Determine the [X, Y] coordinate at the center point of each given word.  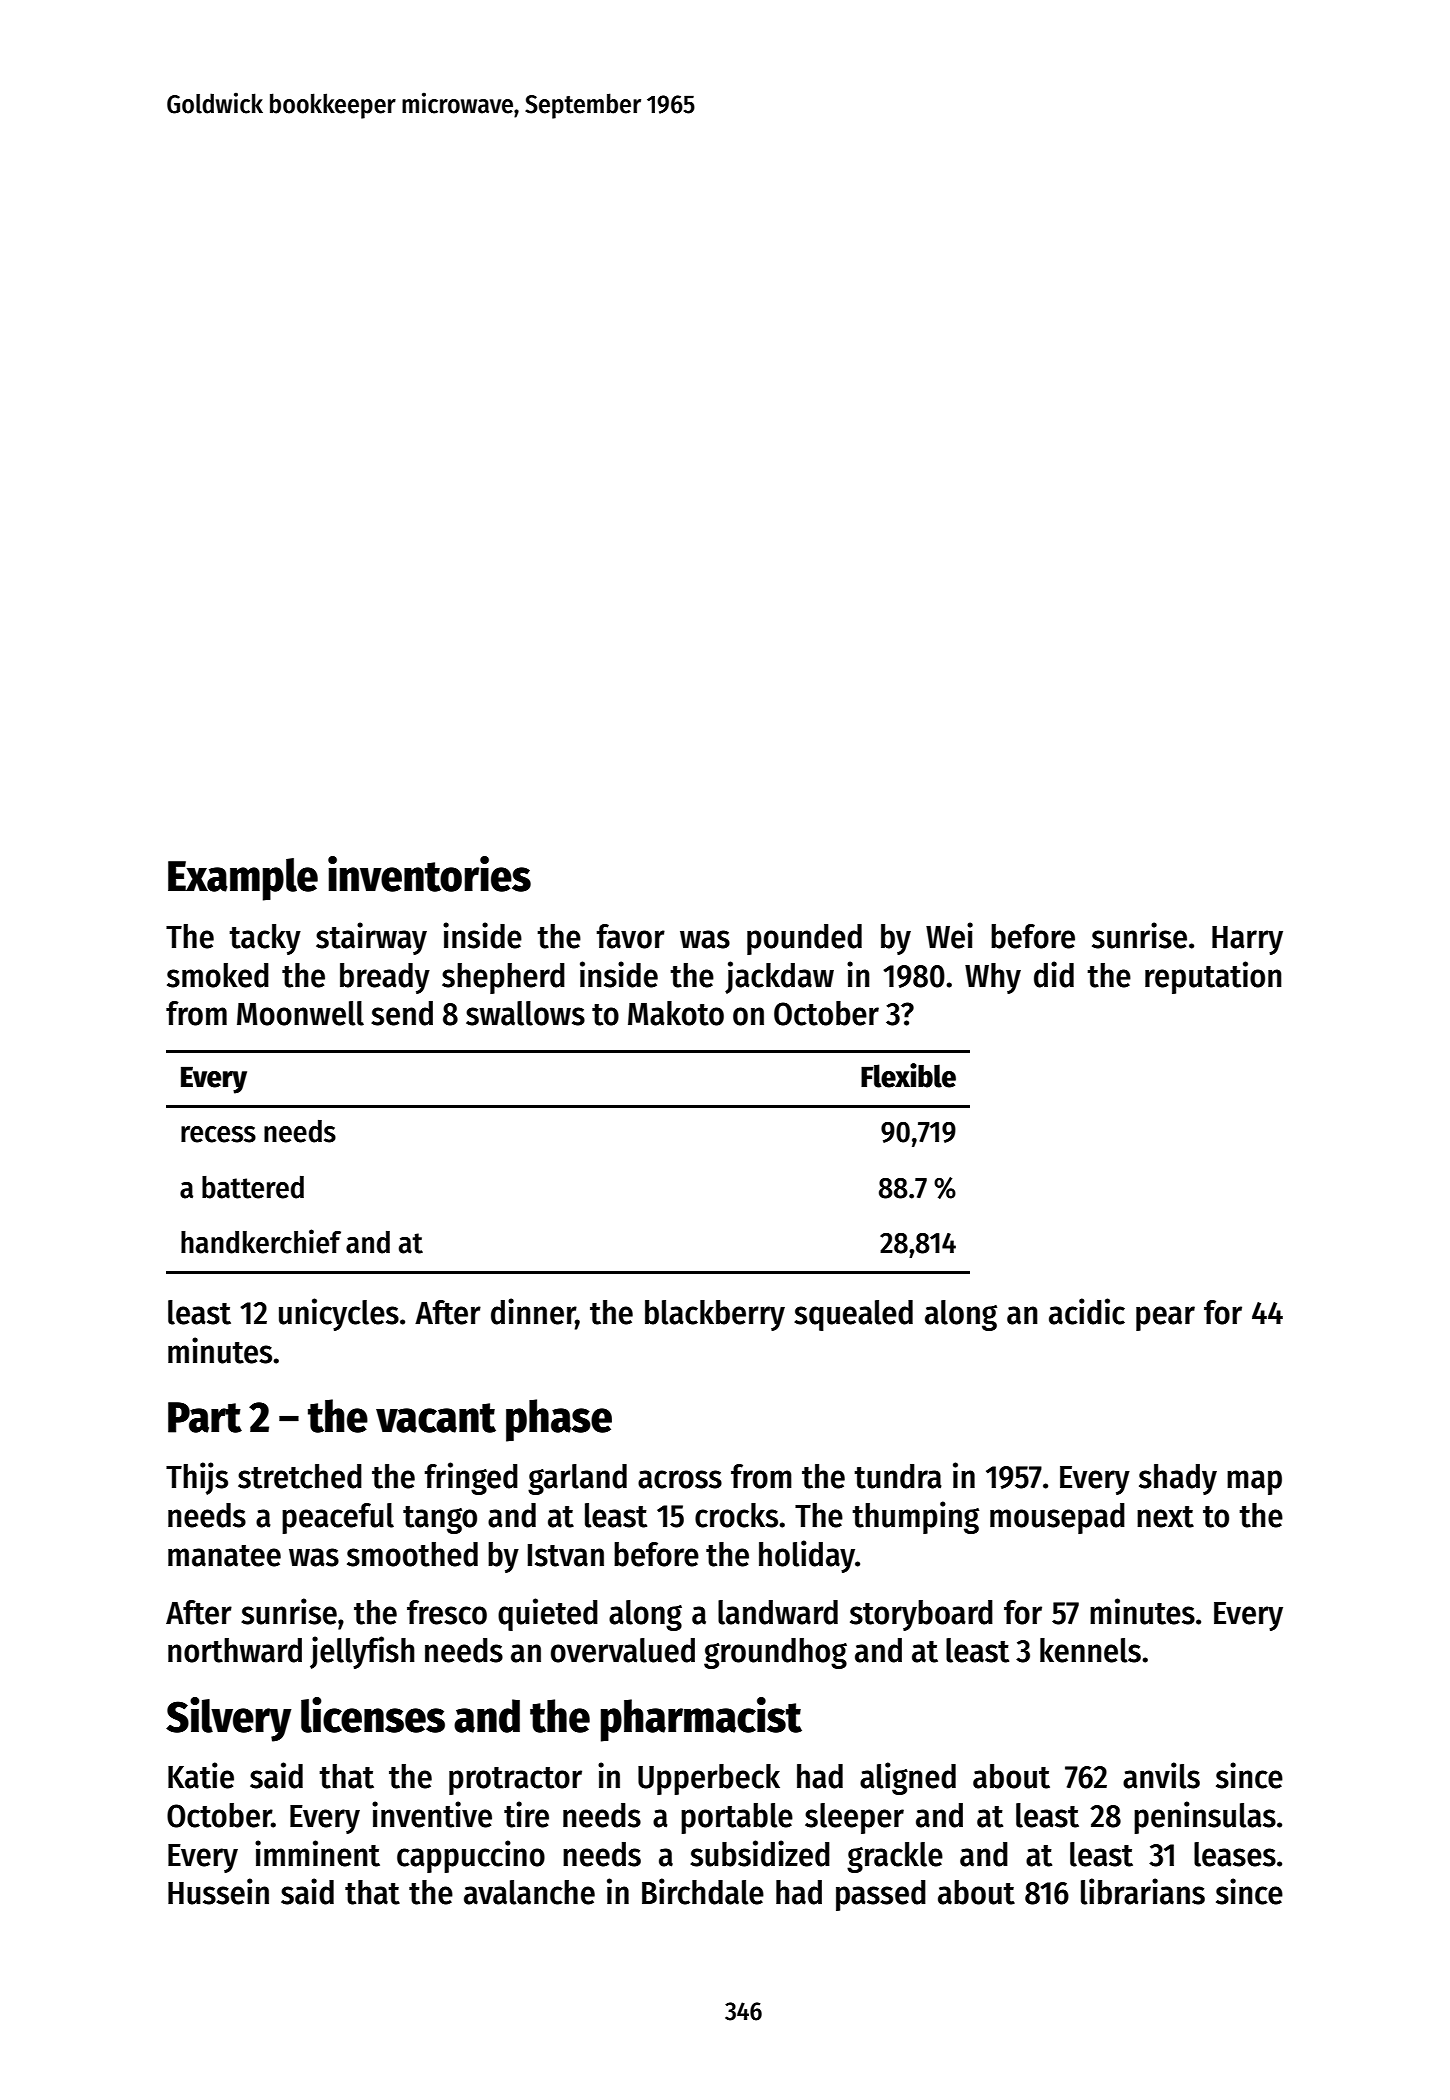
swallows [525, 1013]
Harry [1247, 940]
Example [243, 879]
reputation [1213, 977]
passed [881, 1895]
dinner [533, 1312]
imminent [317, 1853]
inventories [429, 874]
